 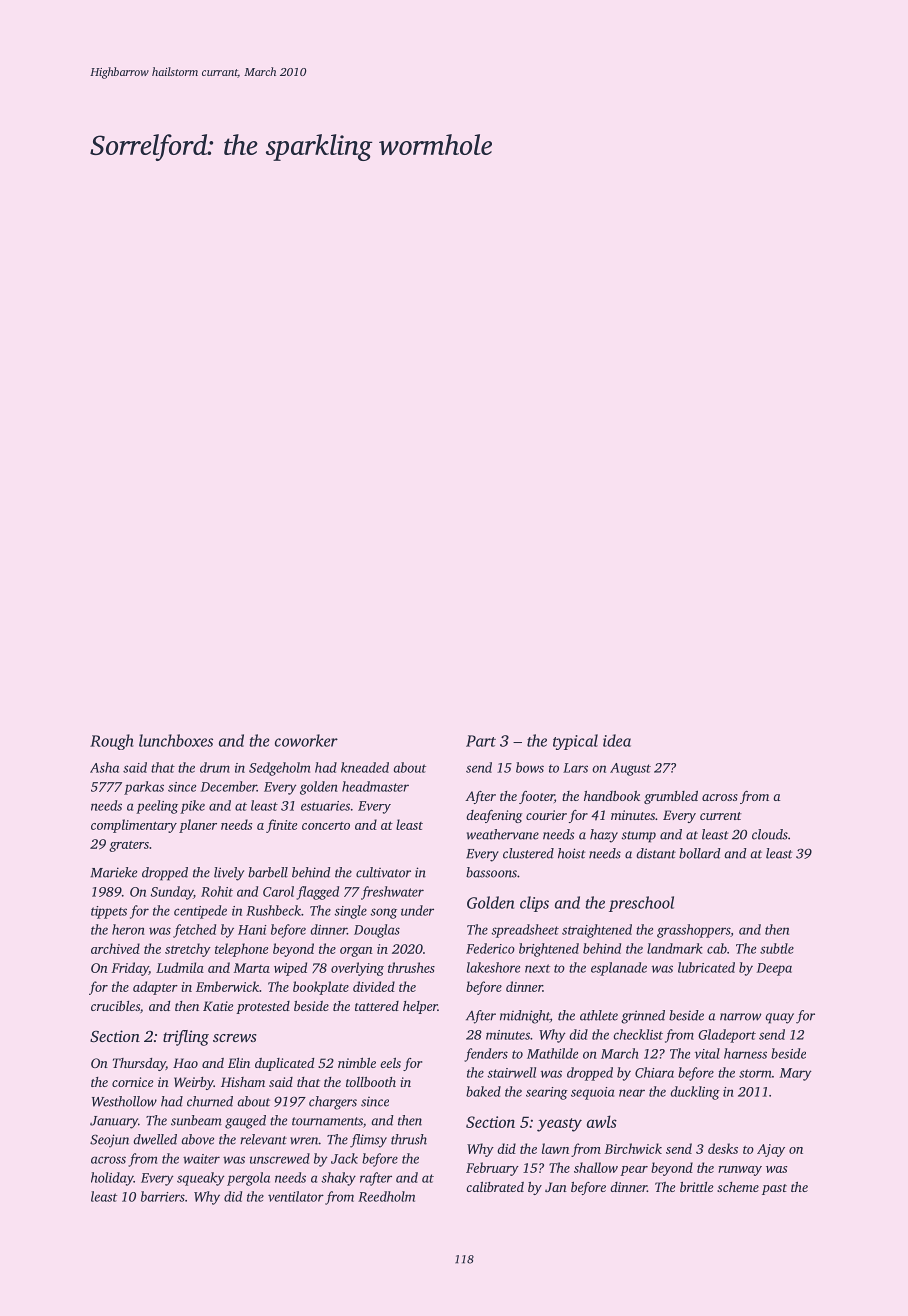 I want to click on wiped, so click(x=290, y=969).
